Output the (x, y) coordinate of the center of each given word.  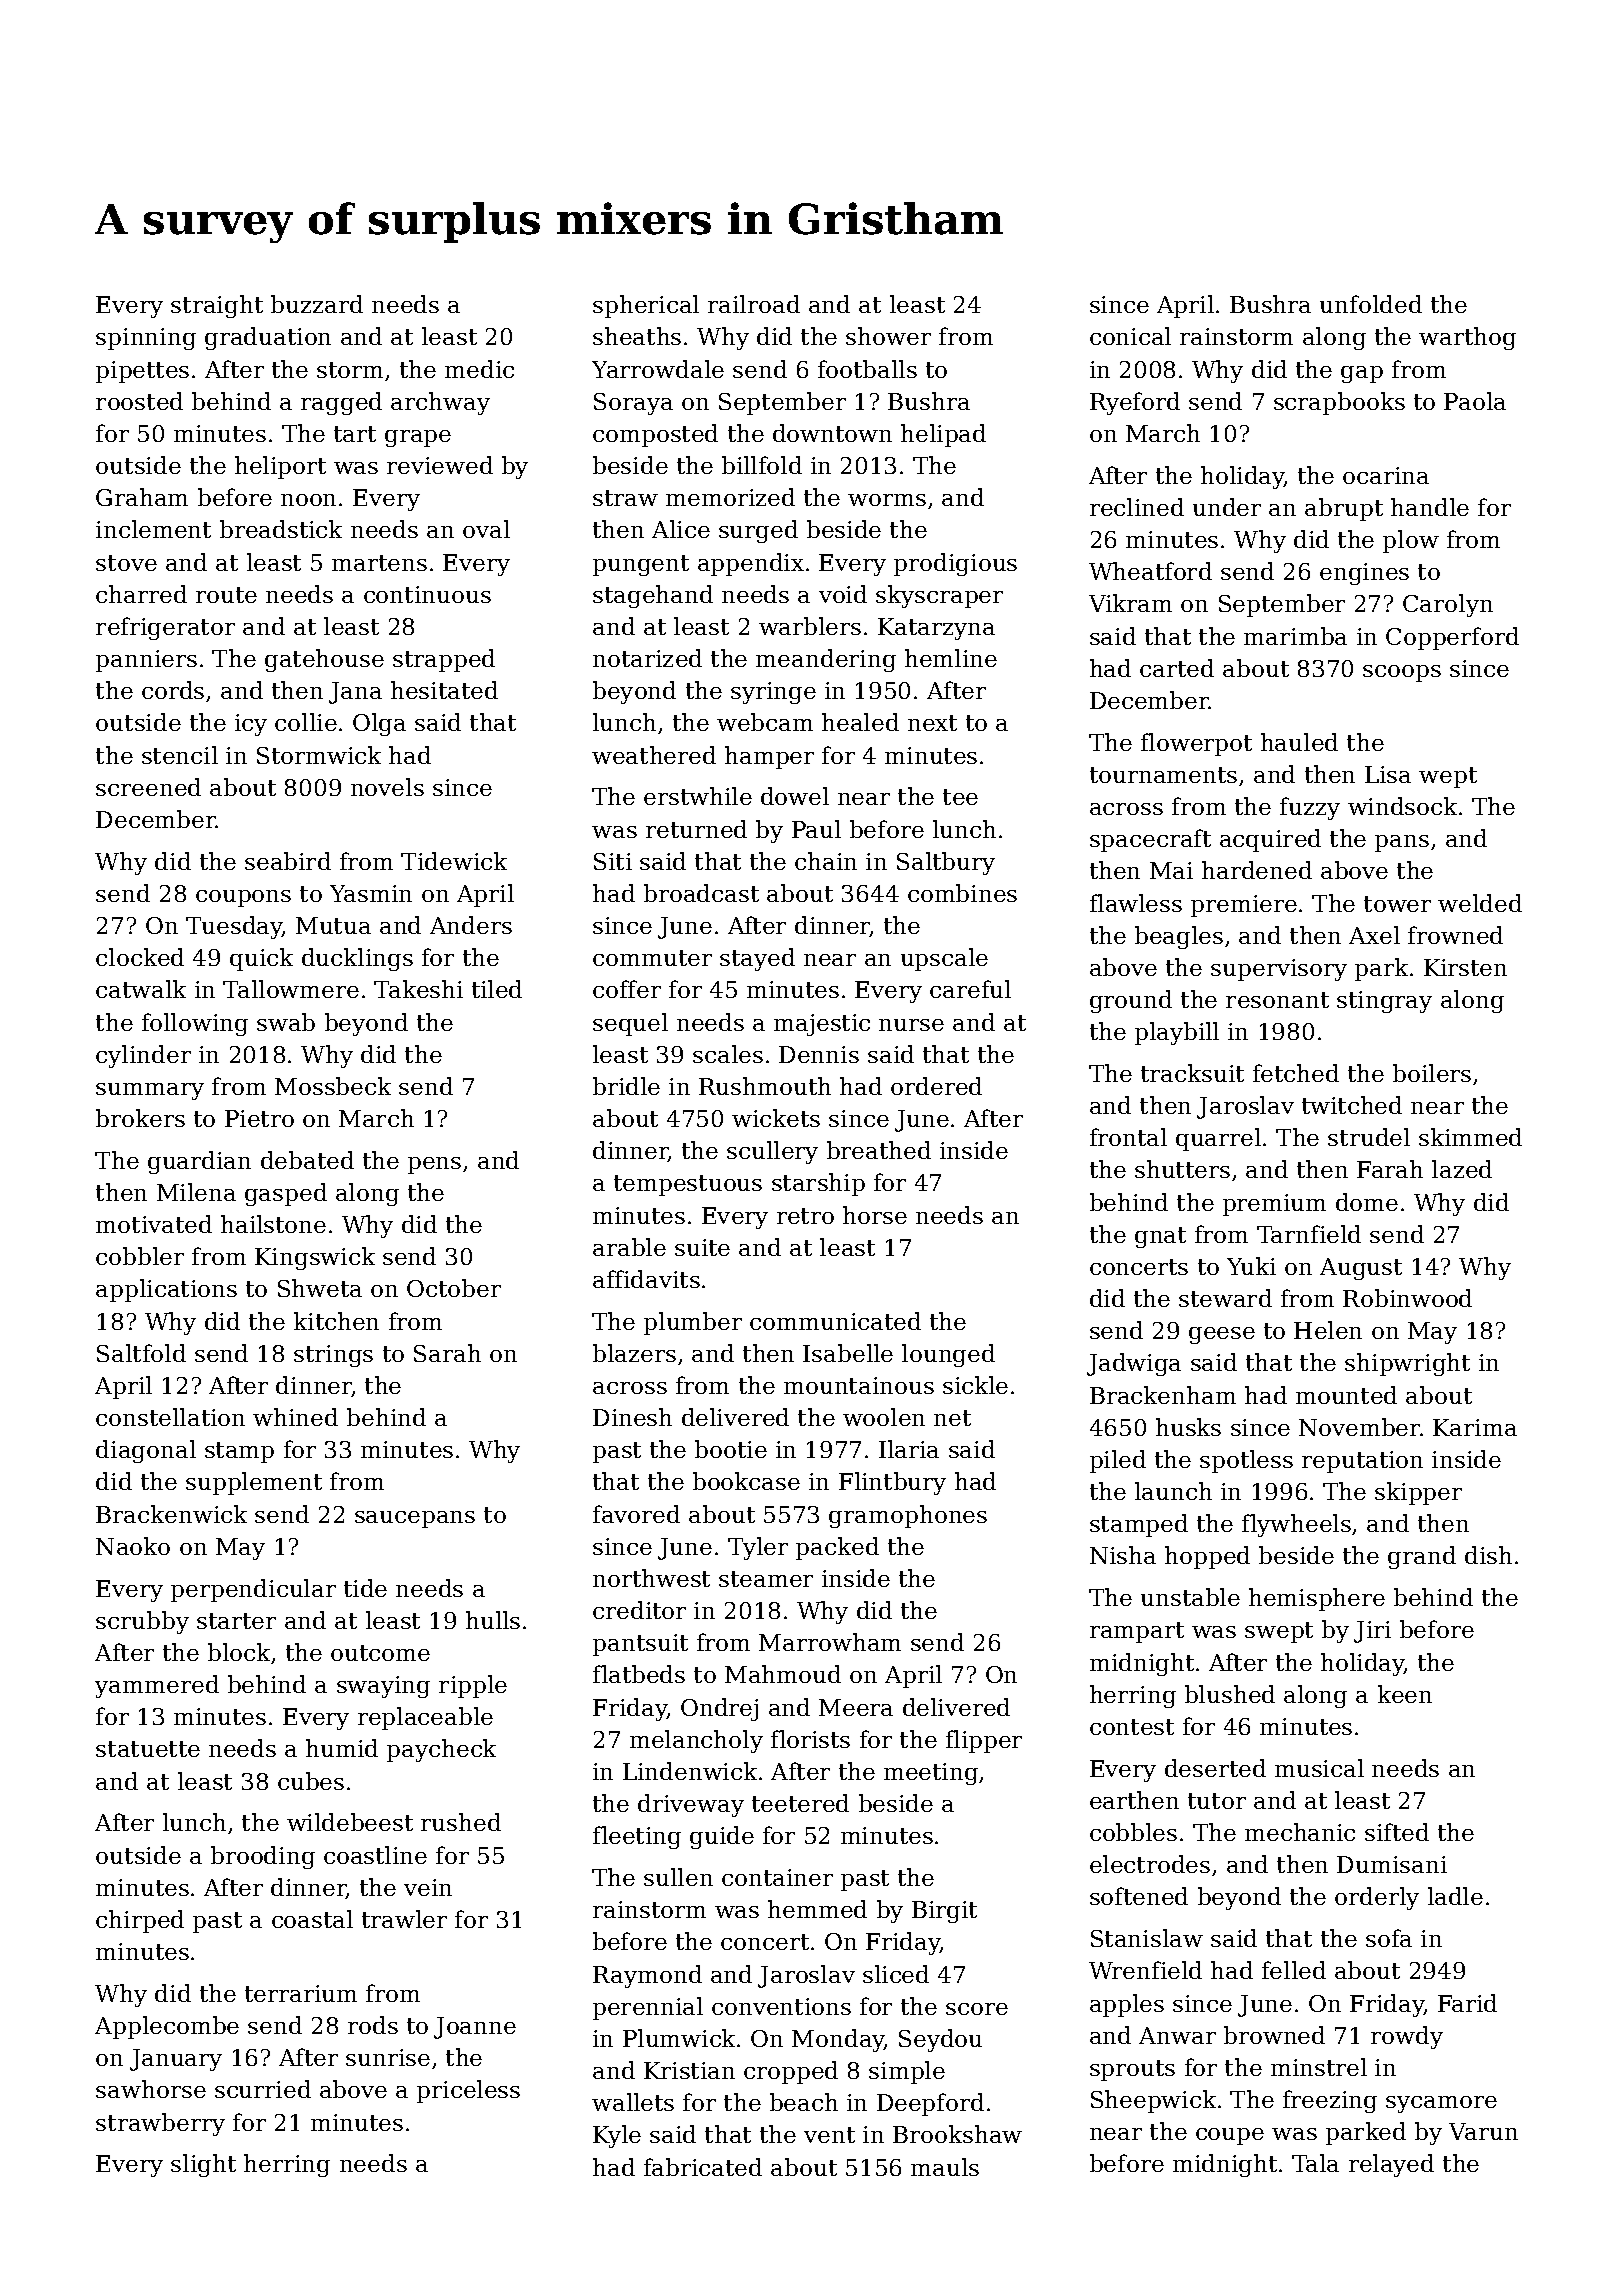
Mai (1171, 870)
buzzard (317, 304)
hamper (769, 757)
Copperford (1452, 638)
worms (887, 500)
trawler (404, 1919)
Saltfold (141, 1353)
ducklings (357, 959)
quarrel (1218, 1139)
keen (1405, 1694)
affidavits (646, 1279)
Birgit (944, 1912)
